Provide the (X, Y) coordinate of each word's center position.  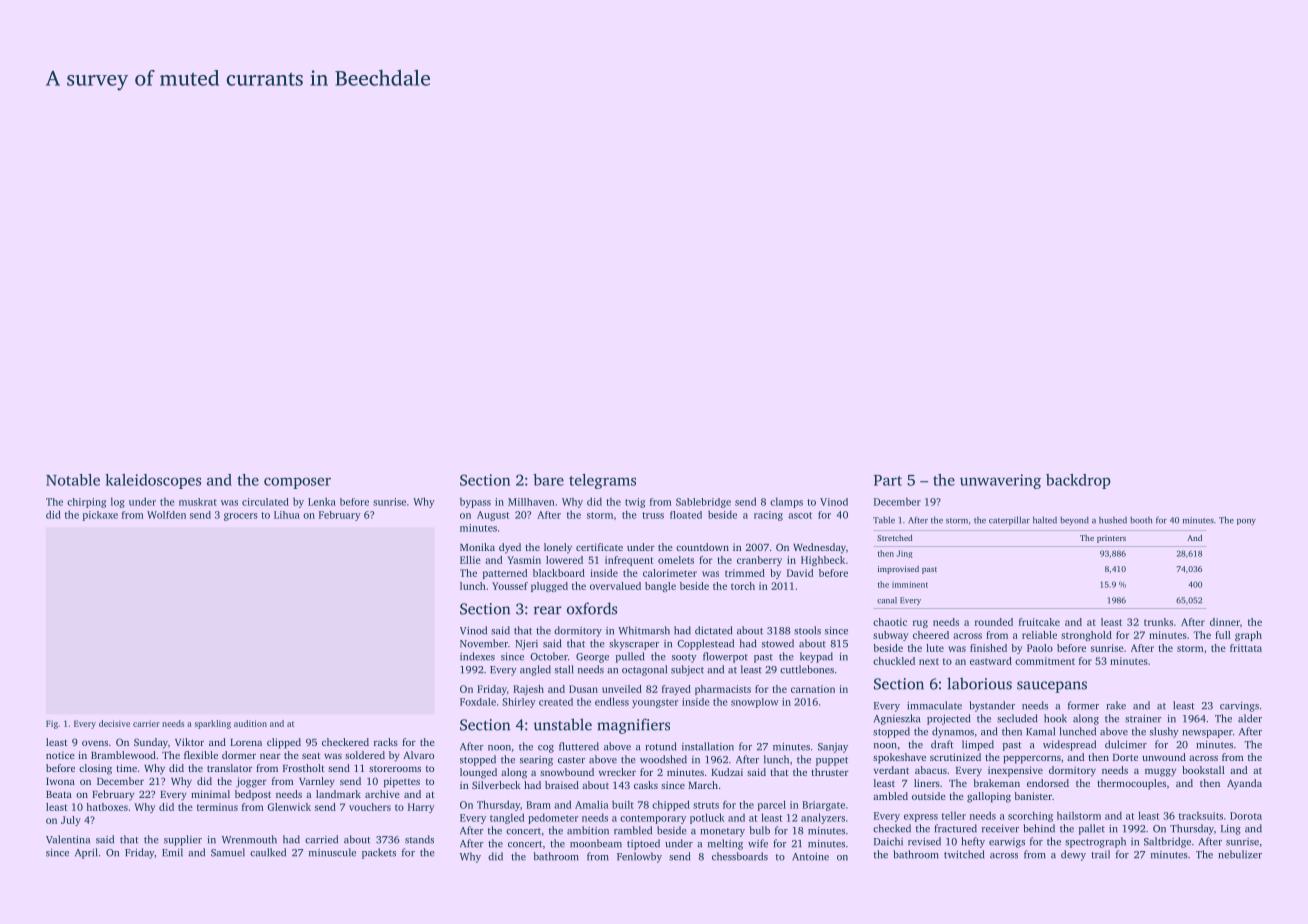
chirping (86, 503)
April (86, 853)
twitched (964, 854)
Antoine (810, 857)
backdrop (1078, 481)
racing (768, 516)
